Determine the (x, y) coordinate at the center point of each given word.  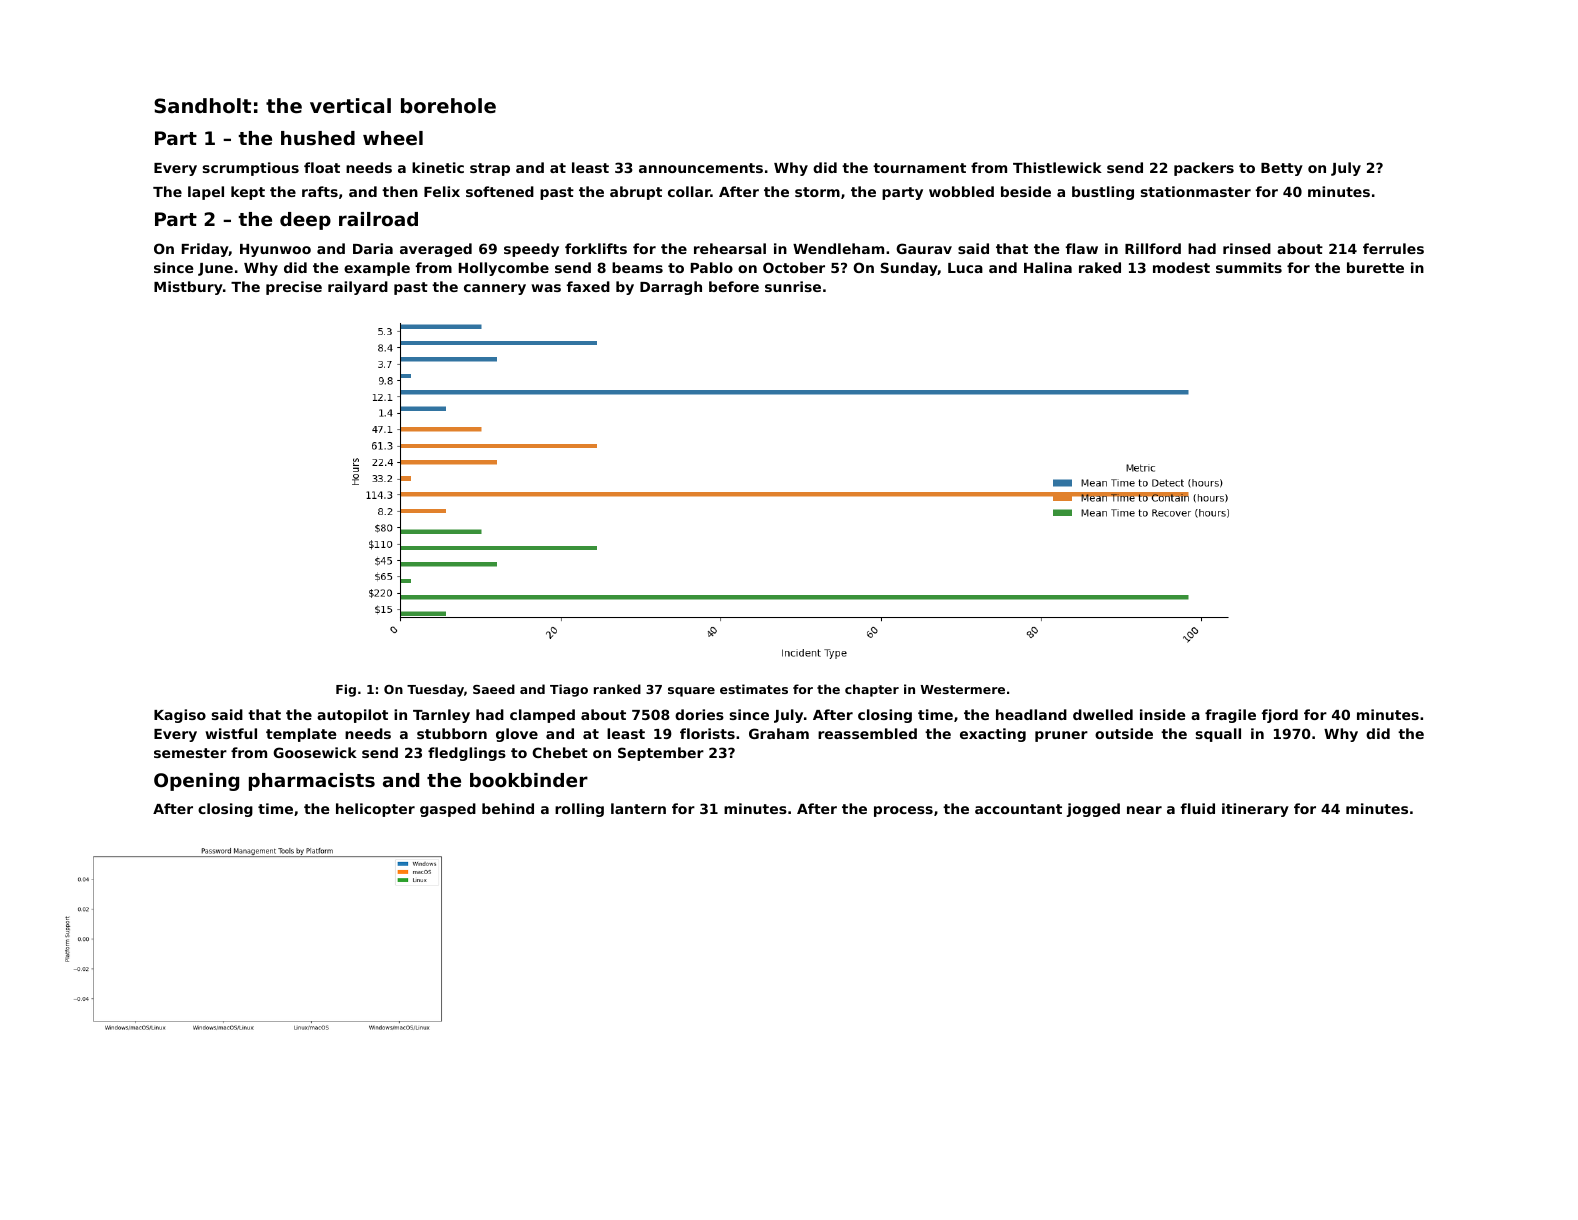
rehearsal (730, 248)
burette (1375, 267)
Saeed (494, 689)
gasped (448, 810)
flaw (1082, 248)
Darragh (671, 288)
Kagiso (180, 716)
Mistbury (188, 288)
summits (1249, 267)
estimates (754, 689)
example (377, 269)
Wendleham (838, 248)
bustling (1103, 193)
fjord (1280, 716)
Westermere (963, 689)
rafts (320, 191)
